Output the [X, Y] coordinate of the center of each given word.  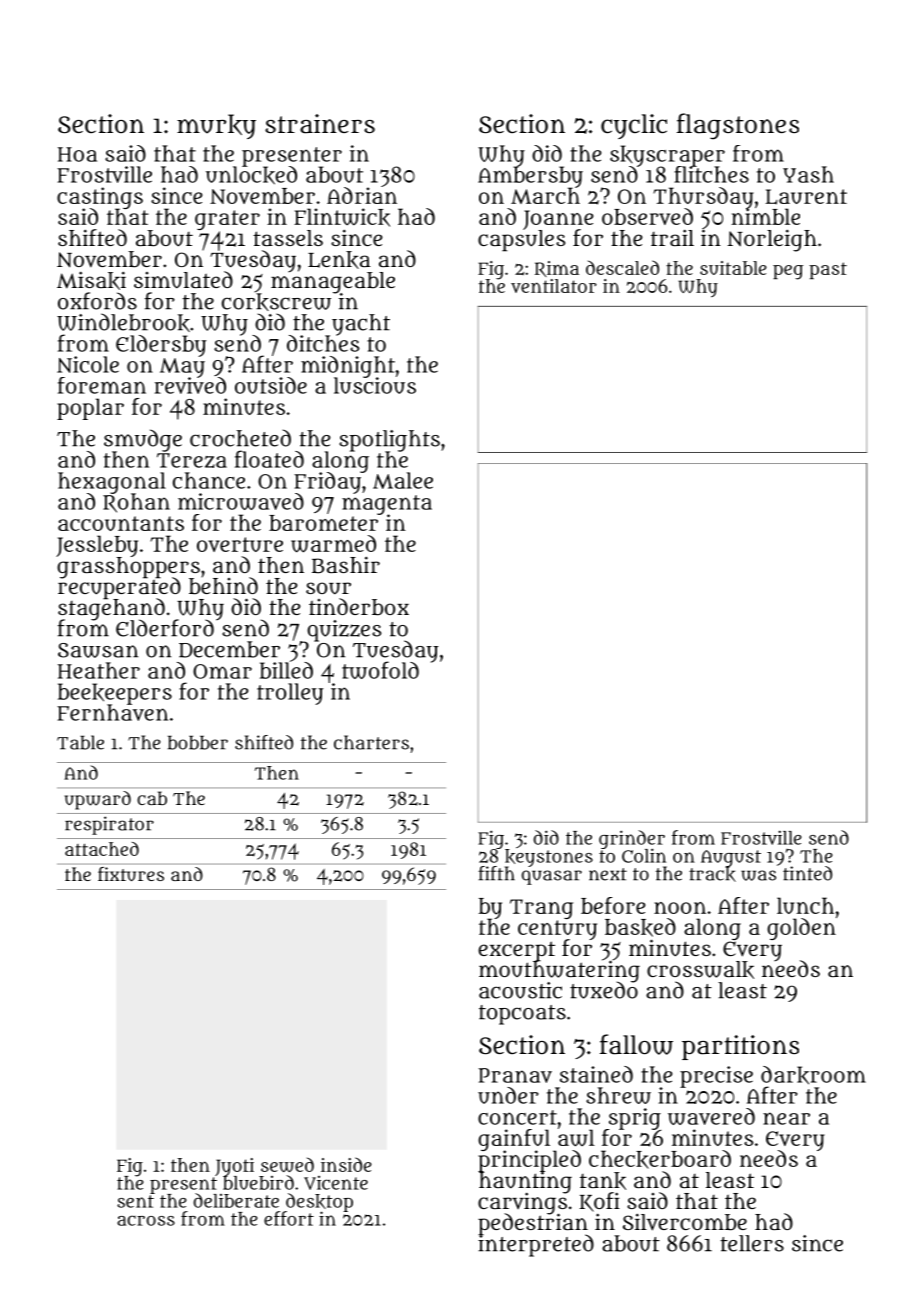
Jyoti [234, 1167]
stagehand [111, 609]
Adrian [362, 195]
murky [216, 126]
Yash [808, 174]
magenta [387, 505]
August [731, 858]
